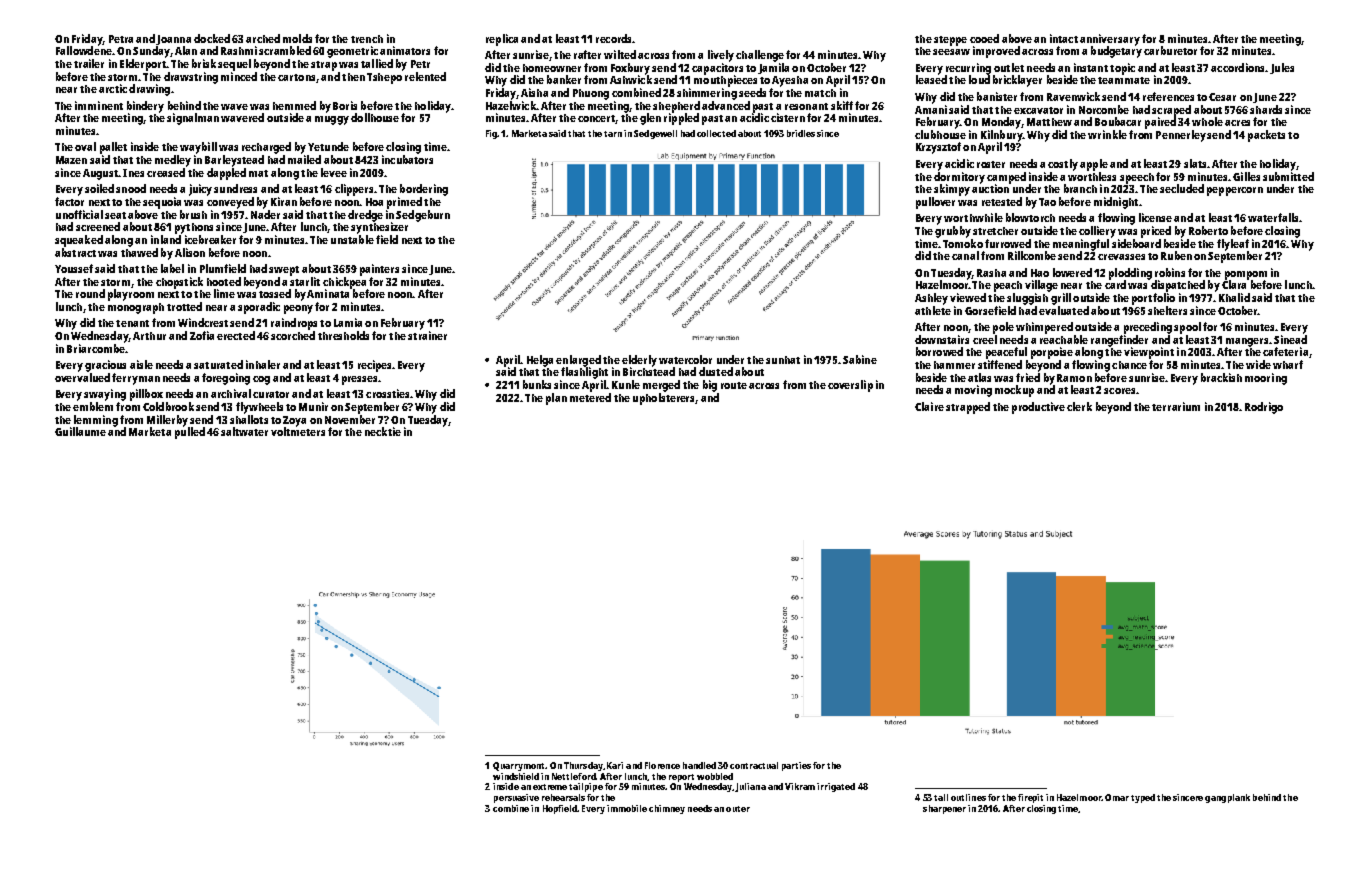 The image size is (1372, 887). What do you see at coordinates (516, 798) in the screenshot?
I see `persuasive` at bounding box center [516, 798].
